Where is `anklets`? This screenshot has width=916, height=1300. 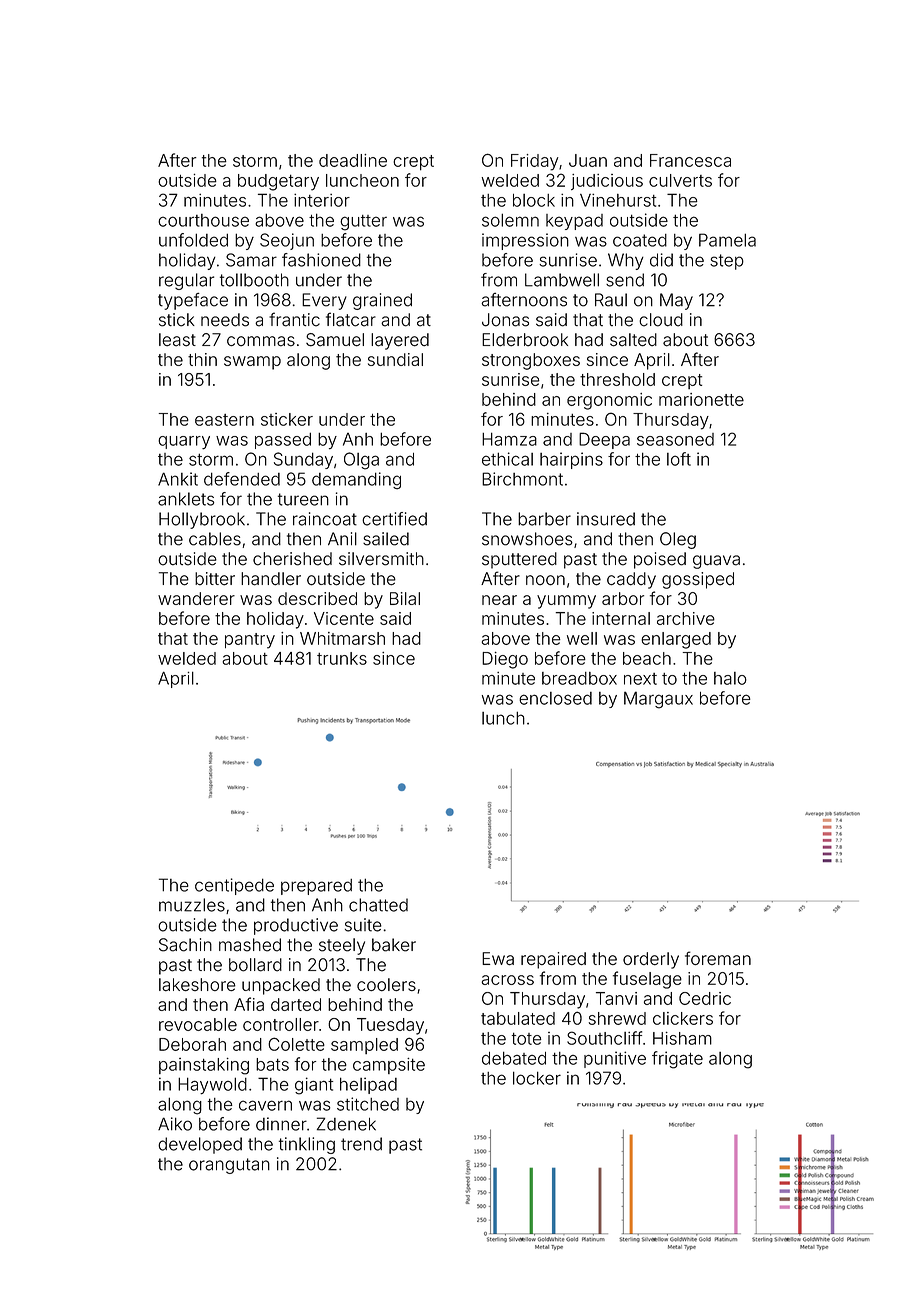 anklets is located at coordinates (186, 499).
